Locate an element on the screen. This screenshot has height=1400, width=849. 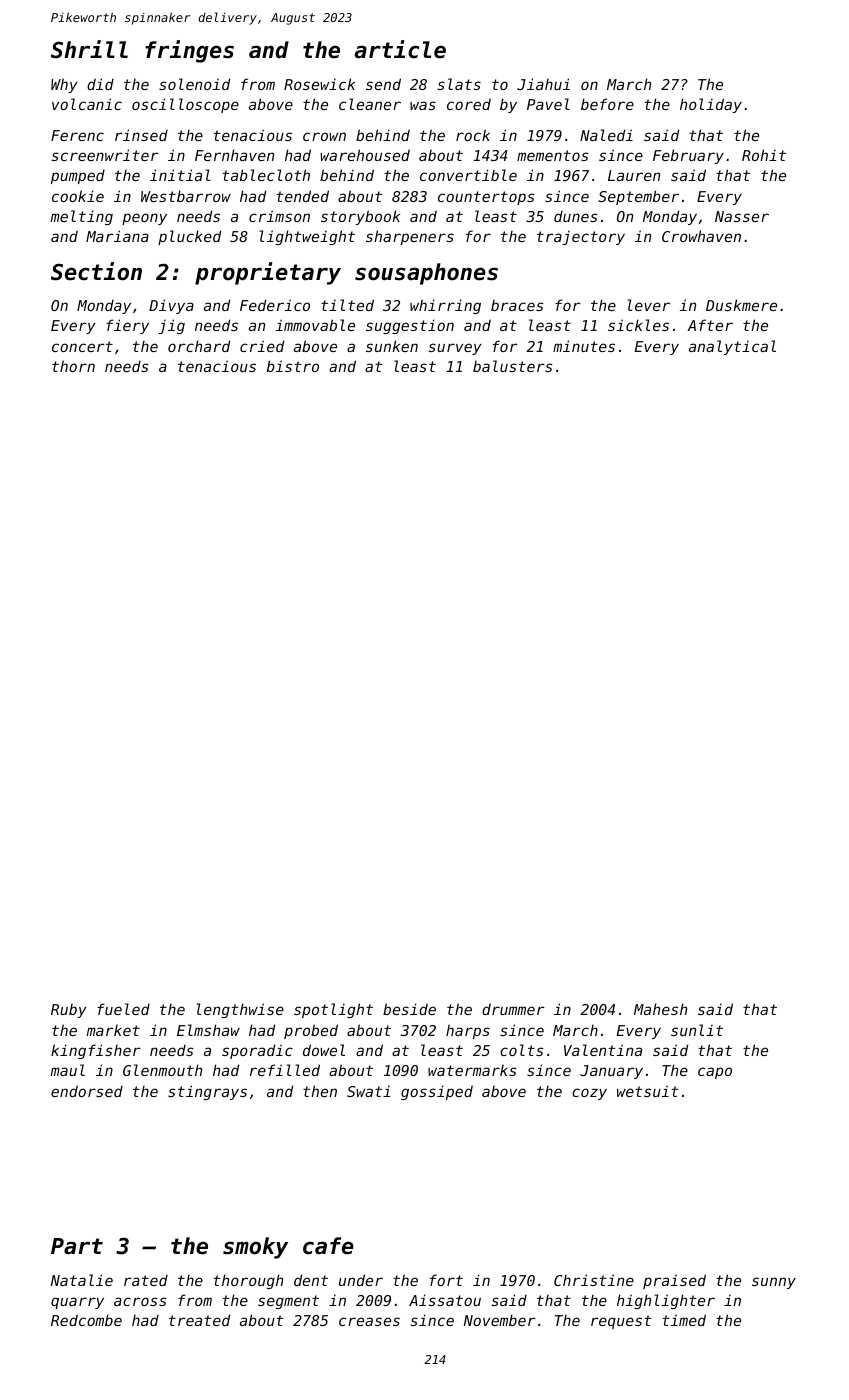
bistro is located at coordinates (293, 366).
